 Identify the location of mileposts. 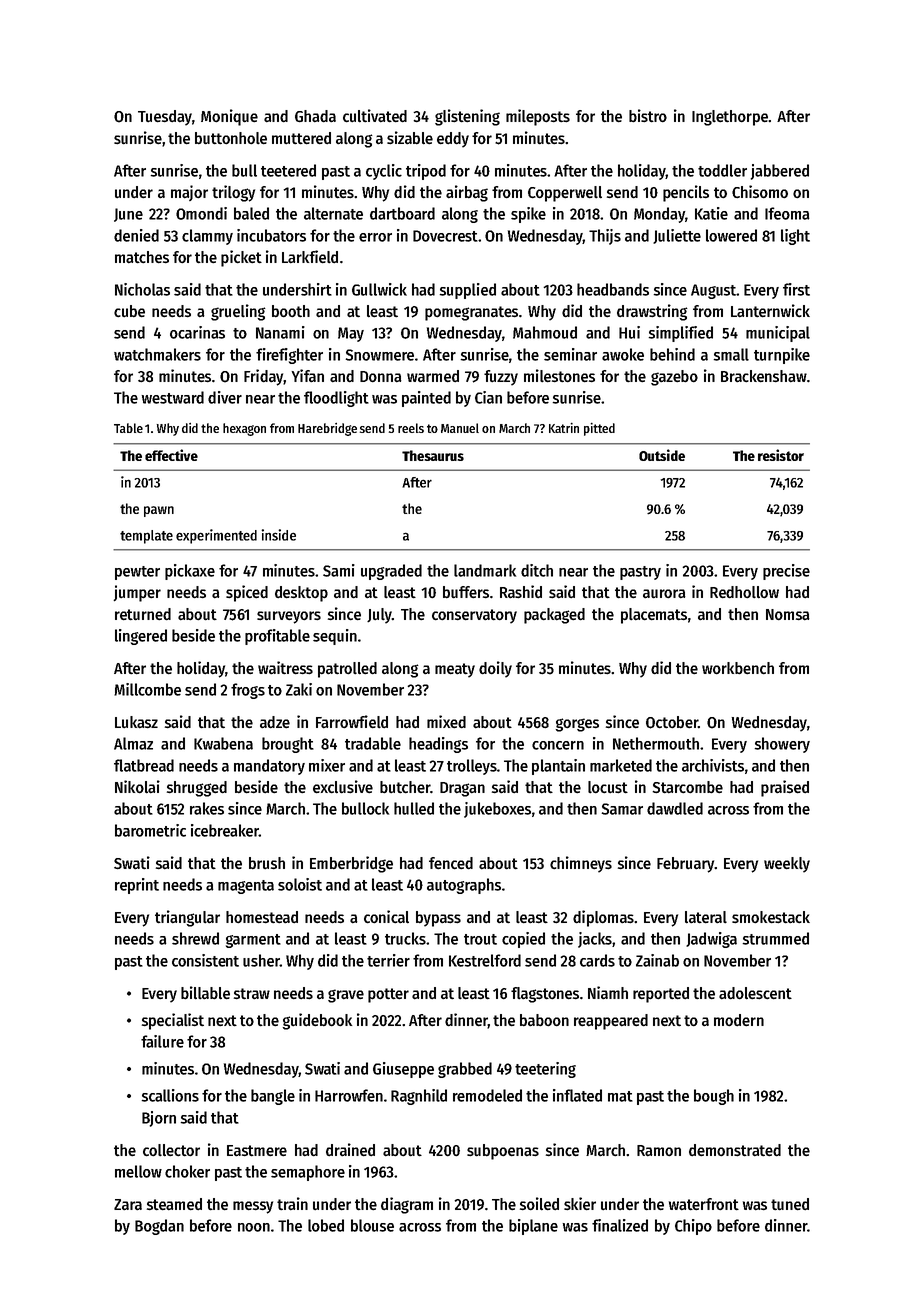
(538, 117).
